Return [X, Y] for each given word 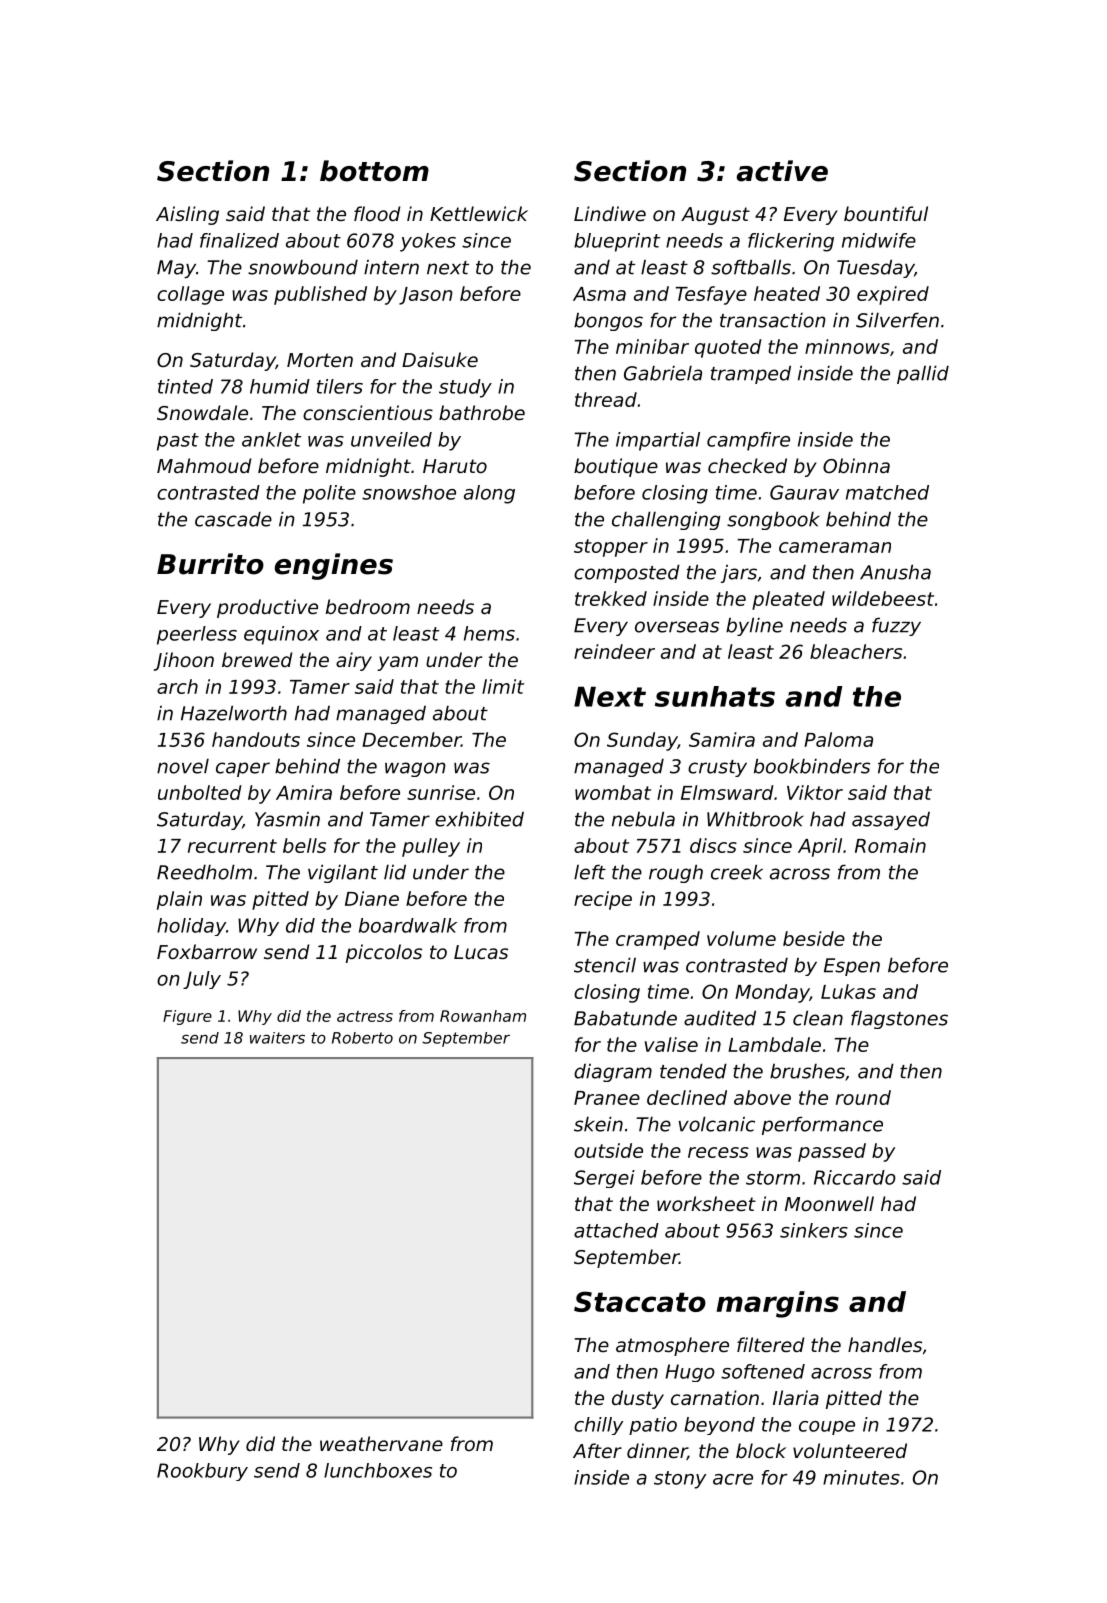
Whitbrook [755, 819]
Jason [426, 296]
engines [334, 566]
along [489, 494]
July [202, 980]
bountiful [886, 213]
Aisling [187, 215]
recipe [603, 900]
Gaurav [804, 492]
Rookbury [202, 1472]
